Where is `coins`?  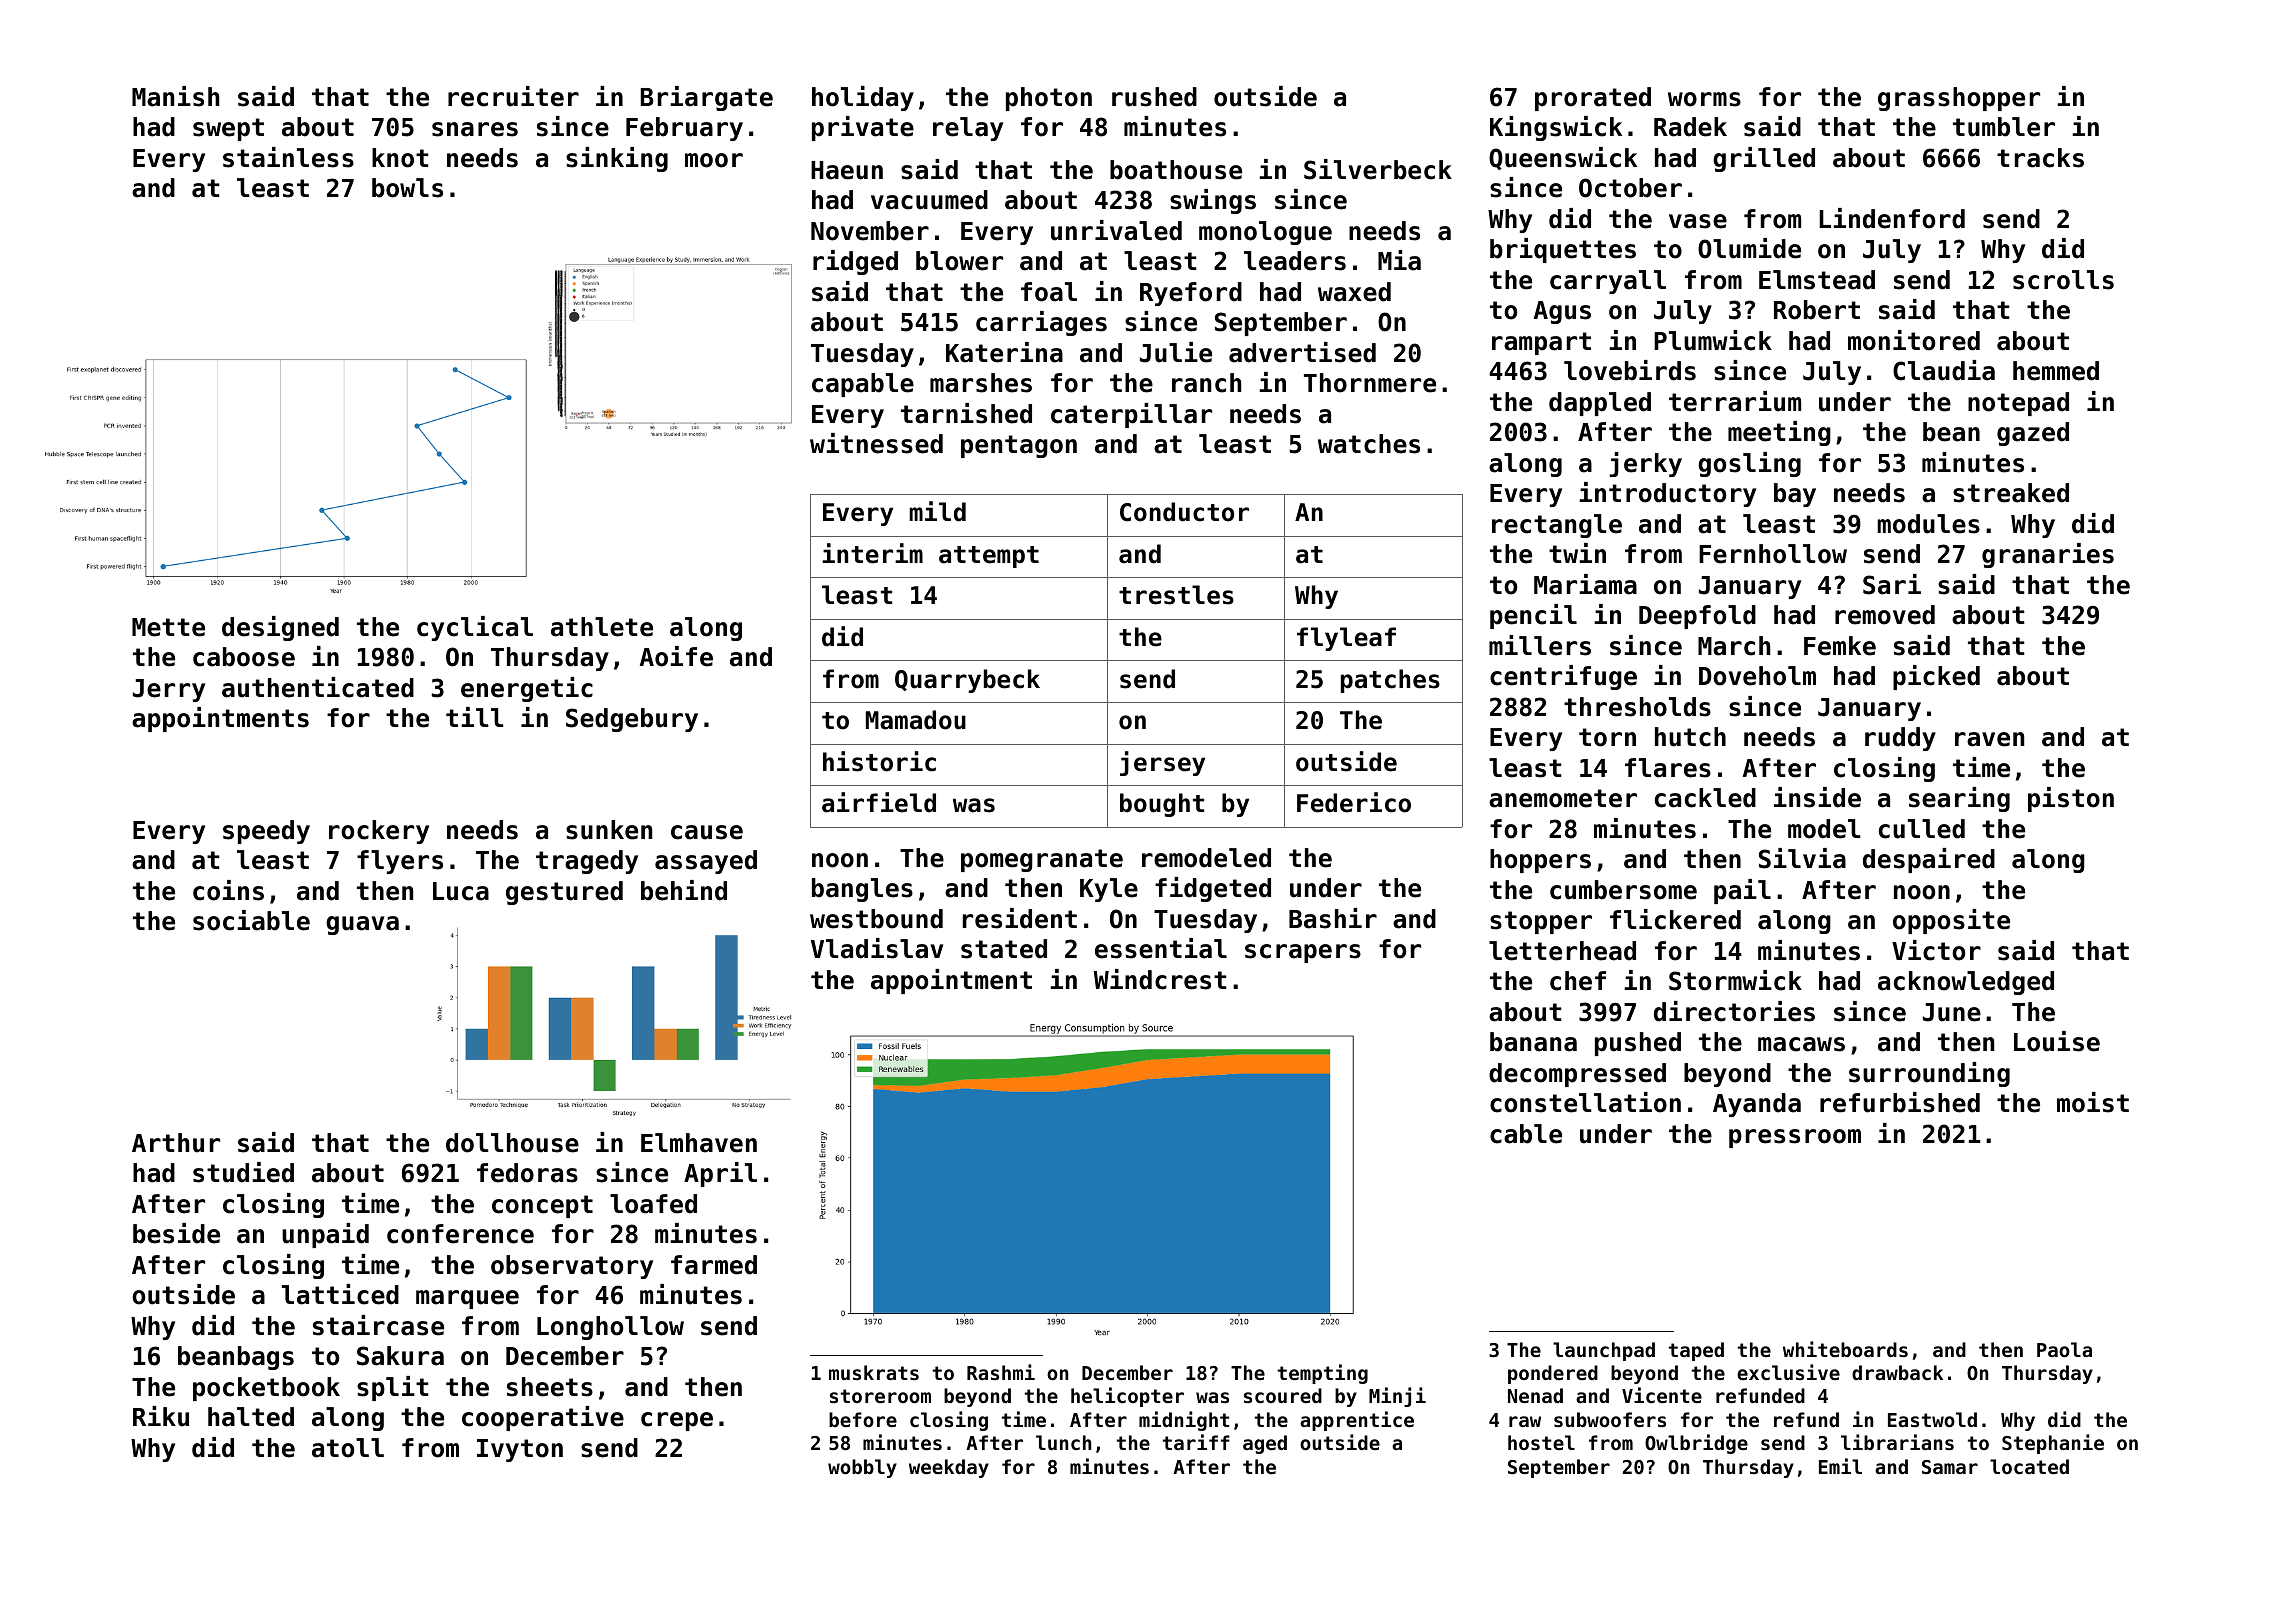
coins is located at coordinates (228, 890).
